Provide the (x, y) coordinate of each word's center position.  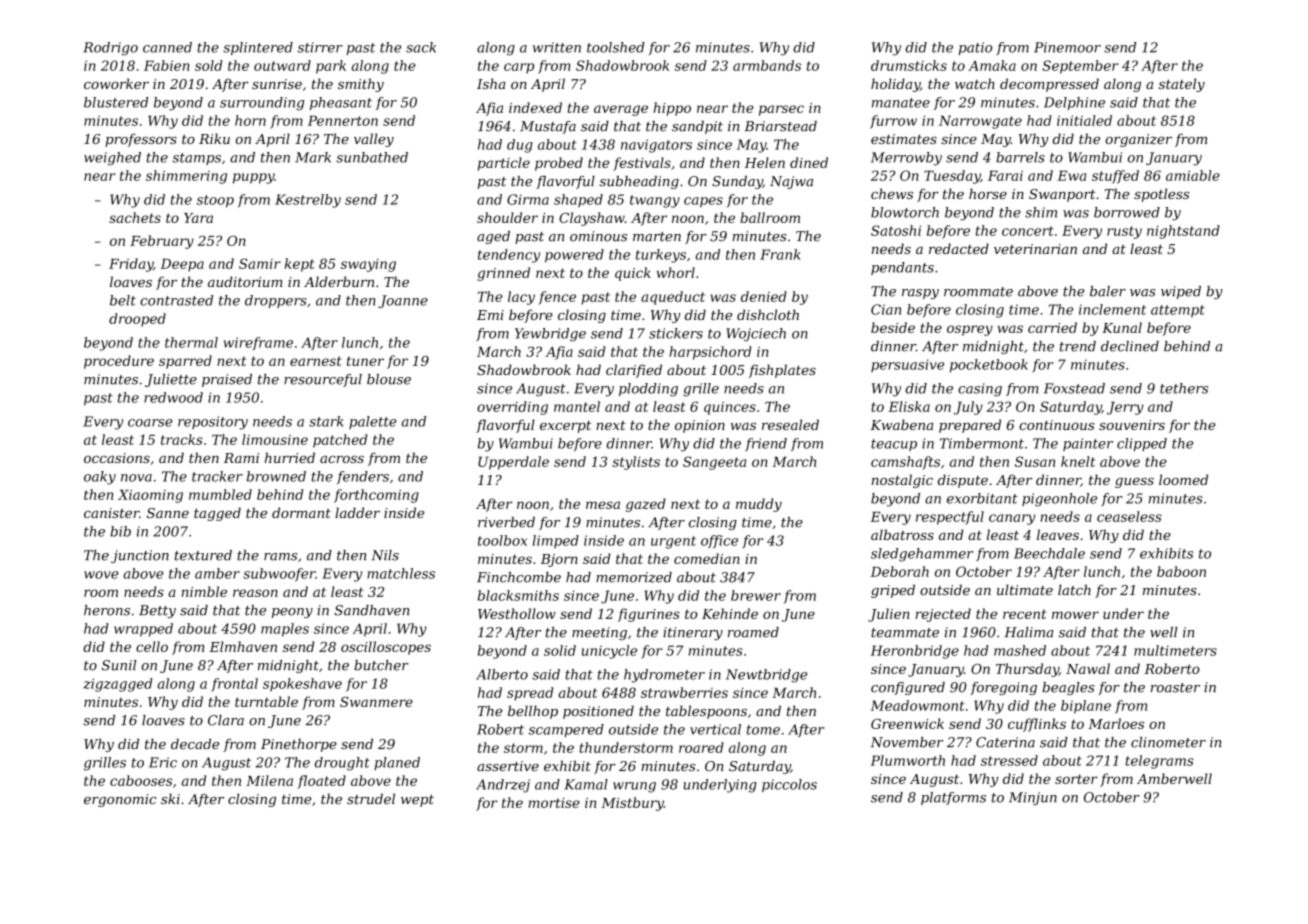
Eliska (909, 406)
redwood (173, 397)
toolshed (616, 47)
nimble (204, 591)
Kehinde (730, 613)
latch (1074, 589)
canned (167, 47)
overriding (512, 408)
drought (342, 764)
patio (975, 48)
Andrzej (503, 786)
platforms (953, 798)
